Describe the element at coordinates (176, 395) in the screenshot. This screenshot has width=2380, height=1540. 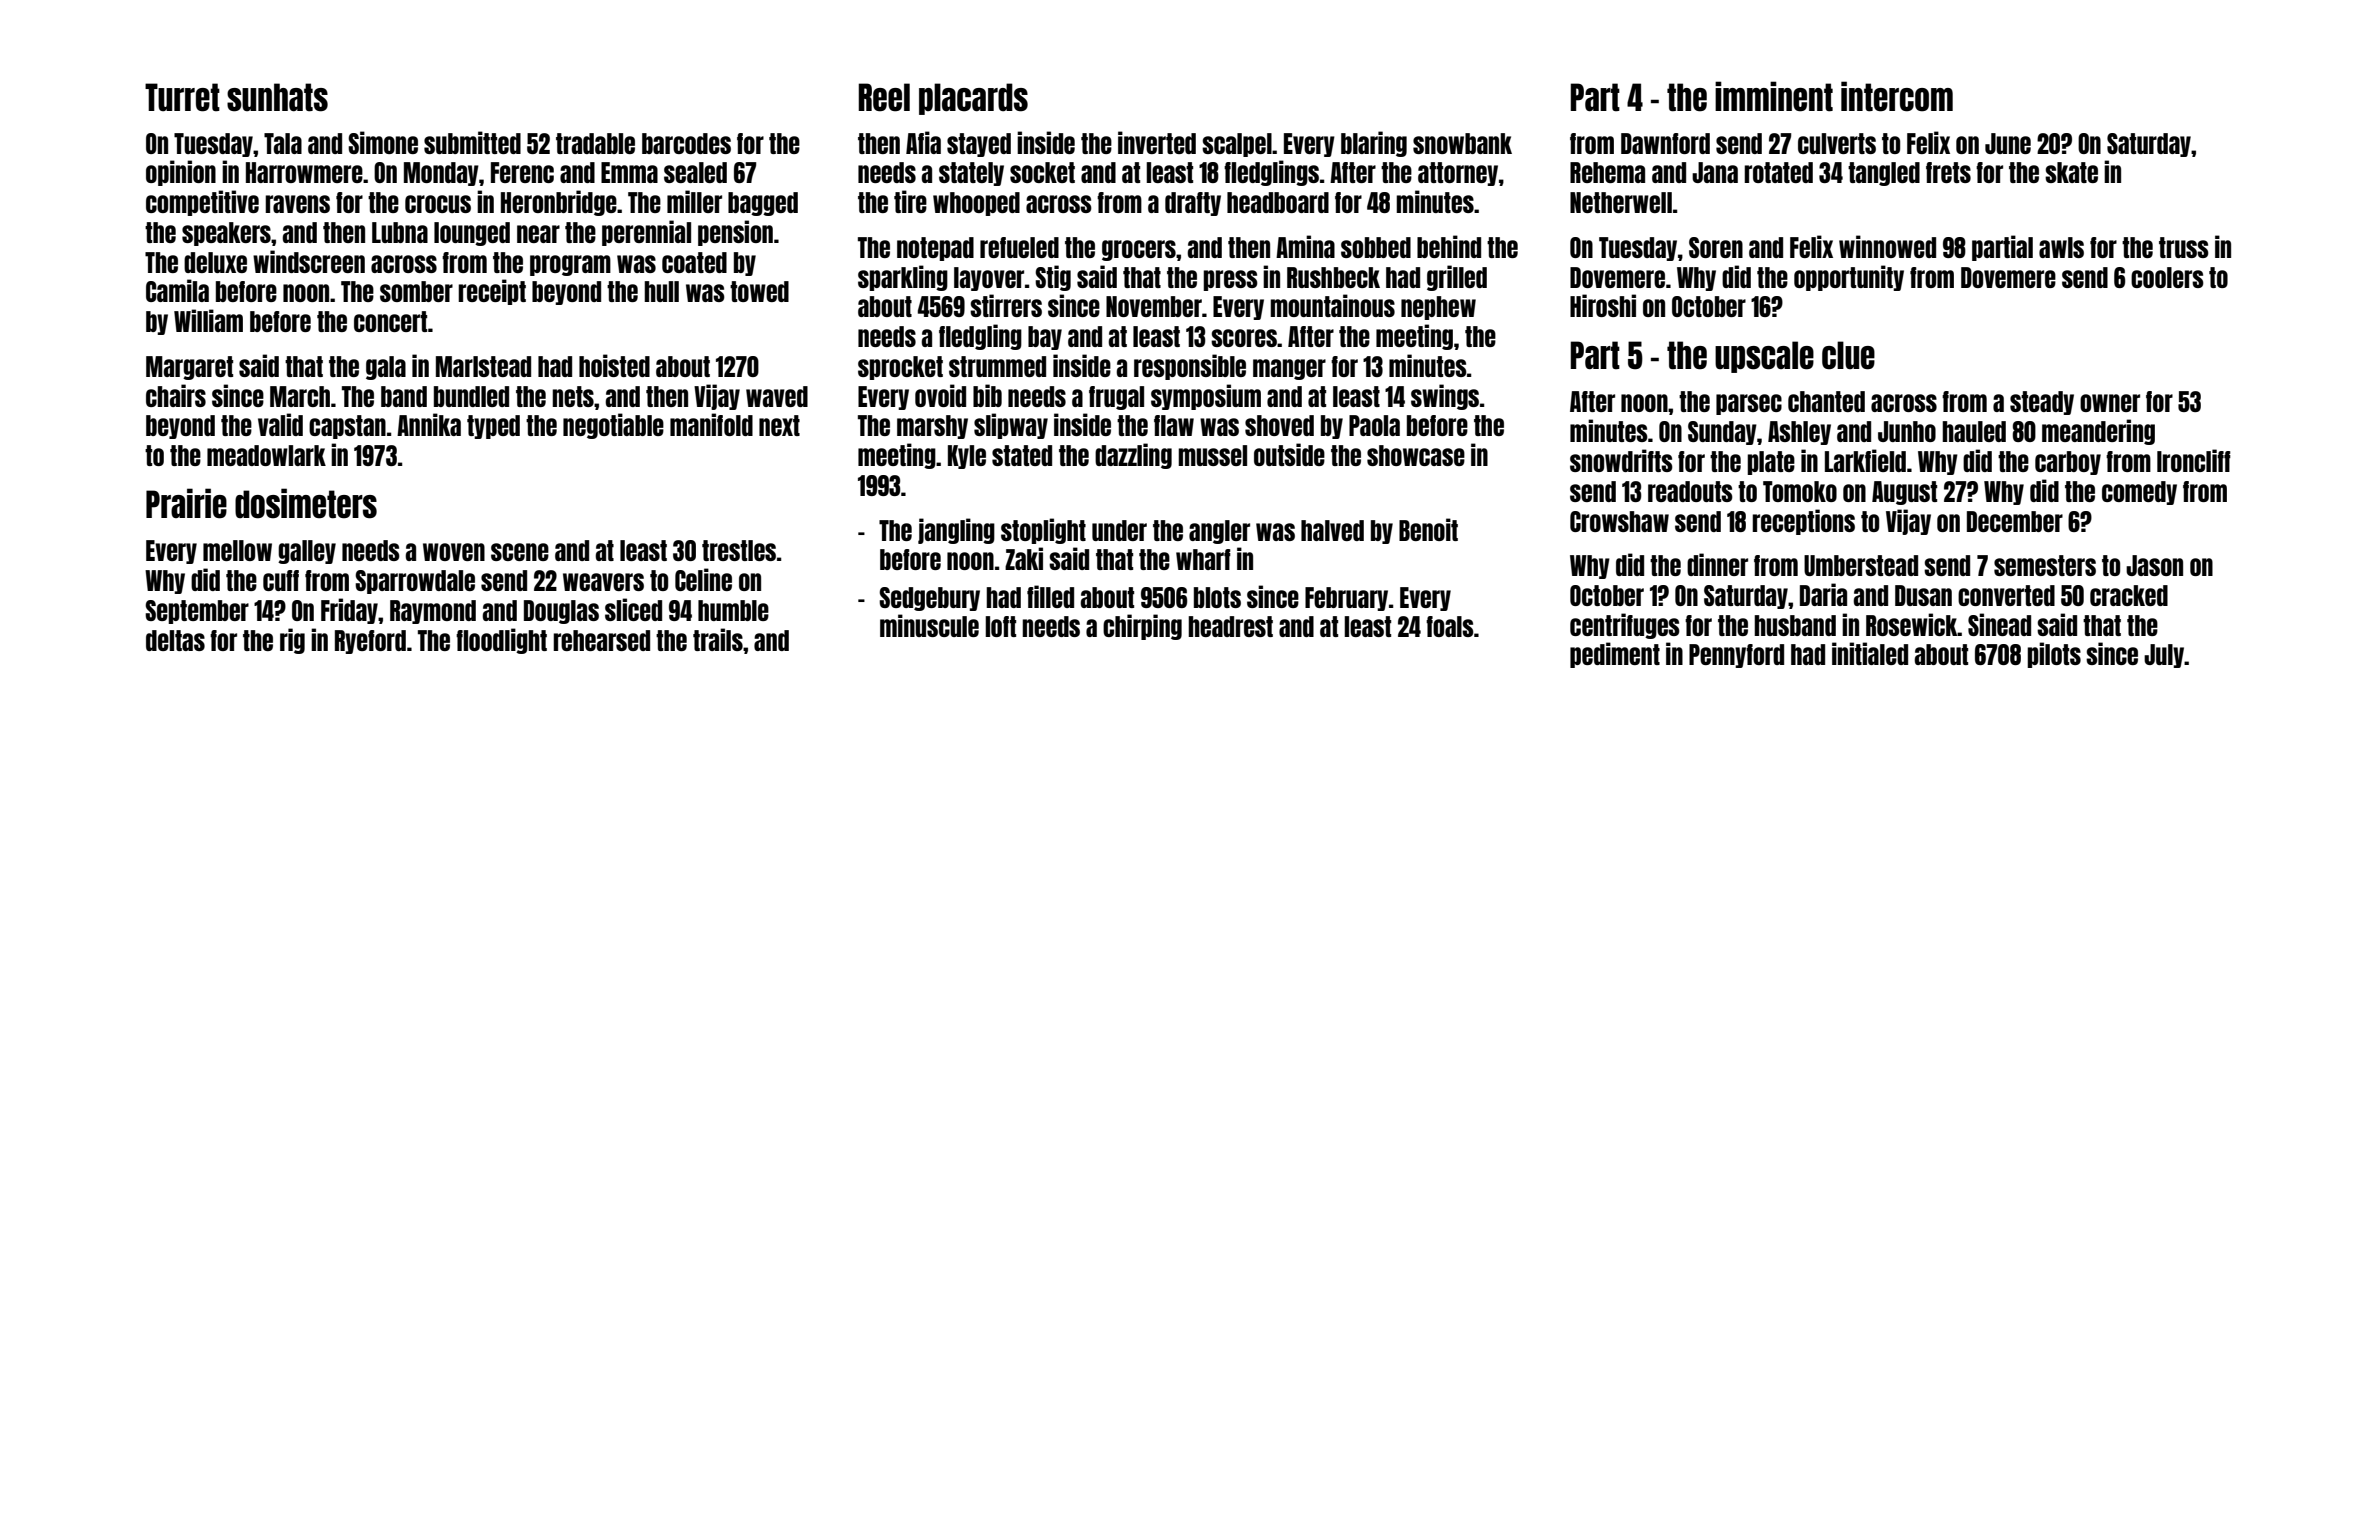
I see `chairs` at that location.
